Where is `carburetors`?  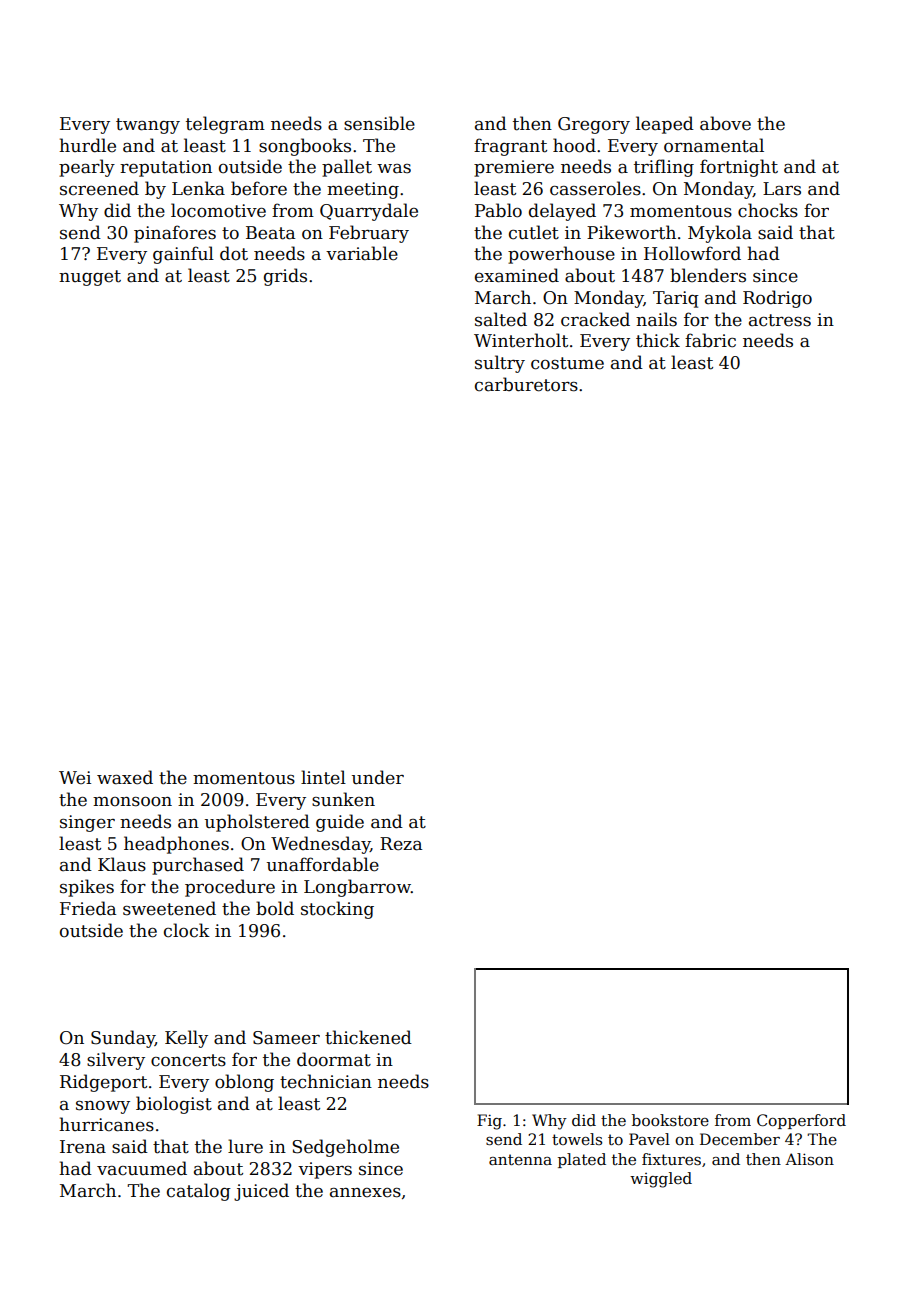
carburetors is located at coordinates (526, 384).
